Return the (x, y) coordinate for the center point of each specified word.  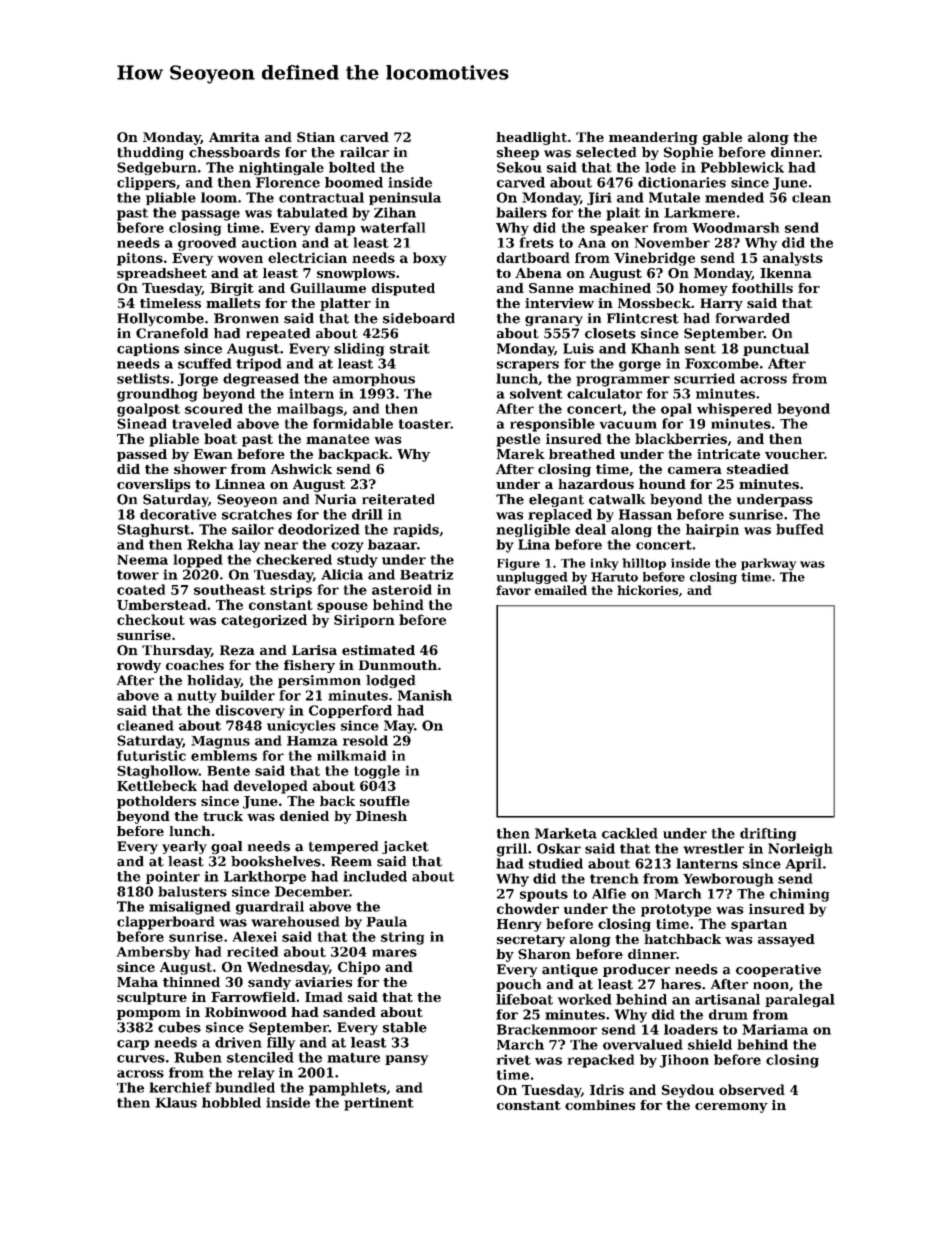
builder (248, 695)
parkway (768, 564)
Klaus (176, 1102)
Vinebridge (654, 259)
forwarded (753, 318)
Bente (228, 771)
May (399, 727)
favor (513, 590)
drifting (768, 834)
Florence (288, 182)
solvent (536, 393)
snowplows (356, 274)
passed (142, 455)
